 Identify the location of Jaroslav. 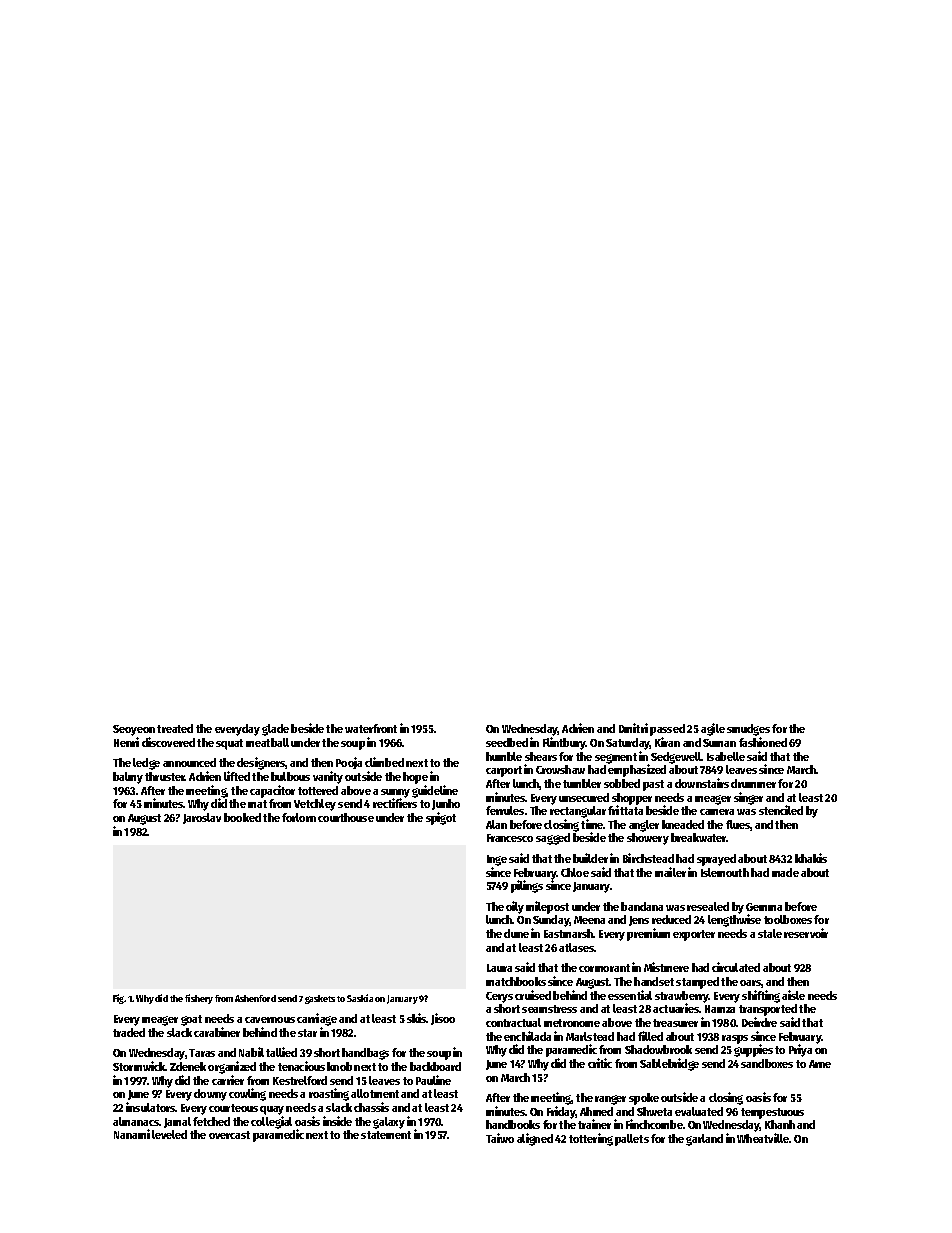
(202, 818).
